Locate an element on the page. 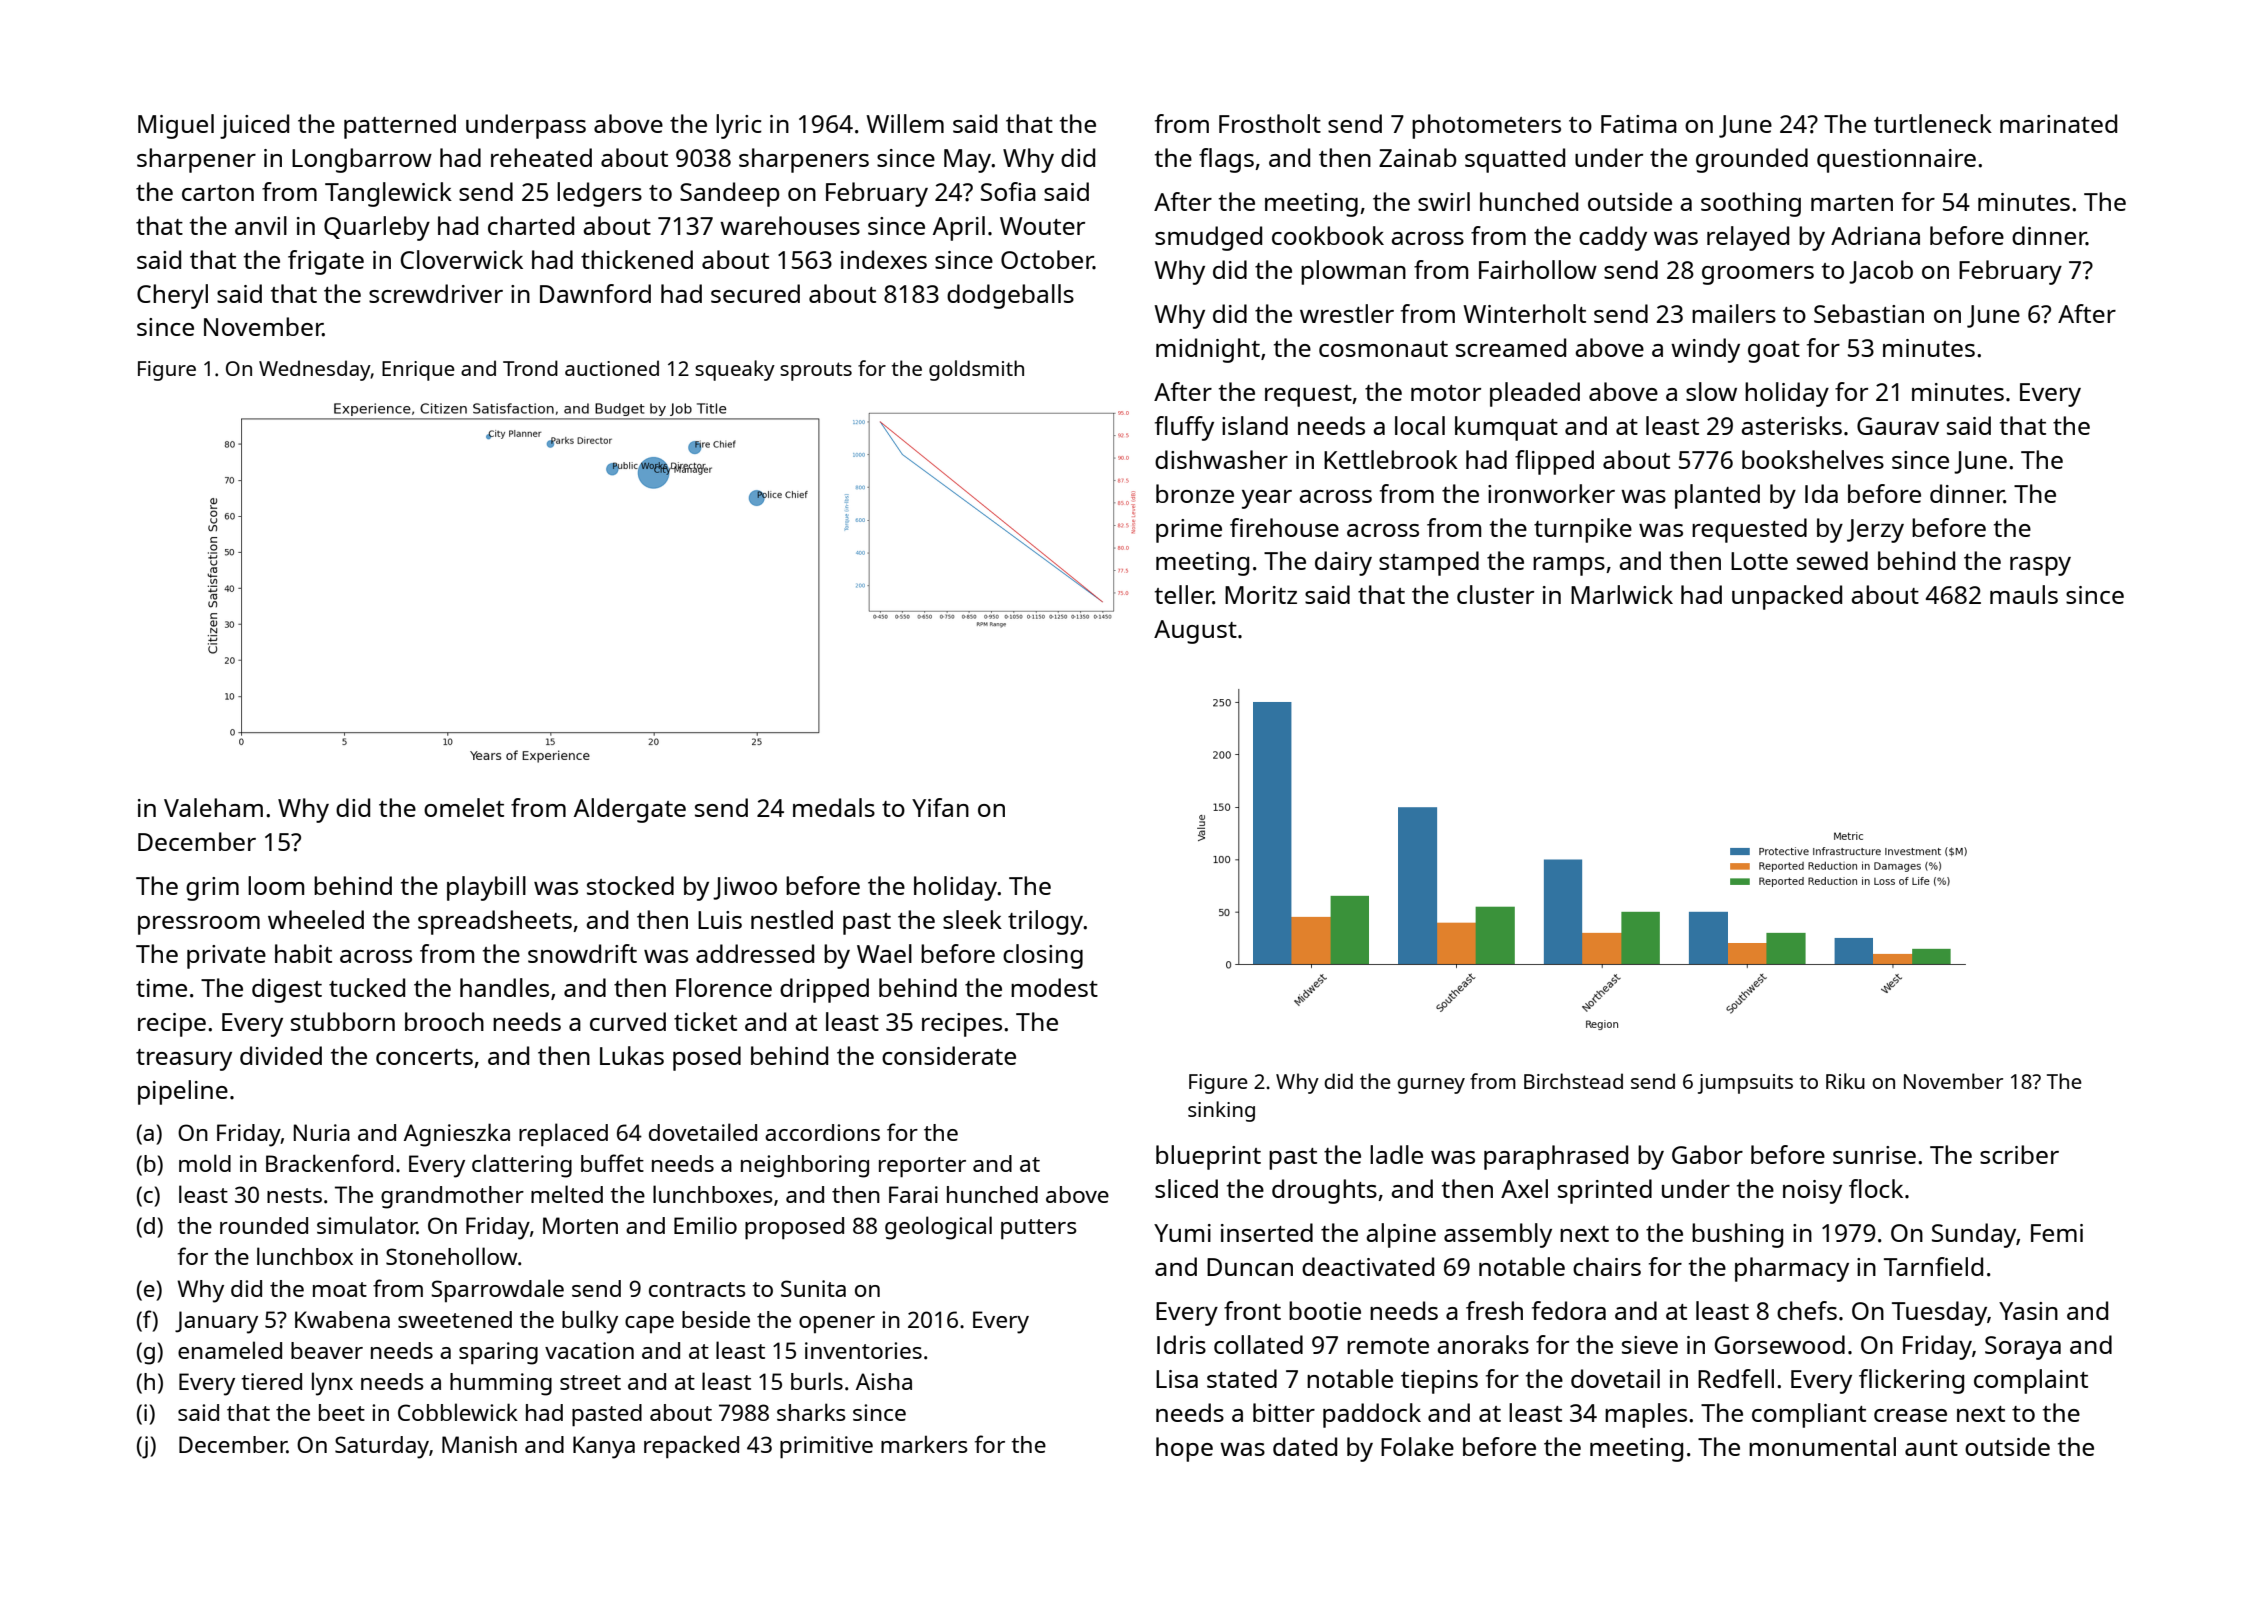  Valeham is located at coordinates (213, 807).
